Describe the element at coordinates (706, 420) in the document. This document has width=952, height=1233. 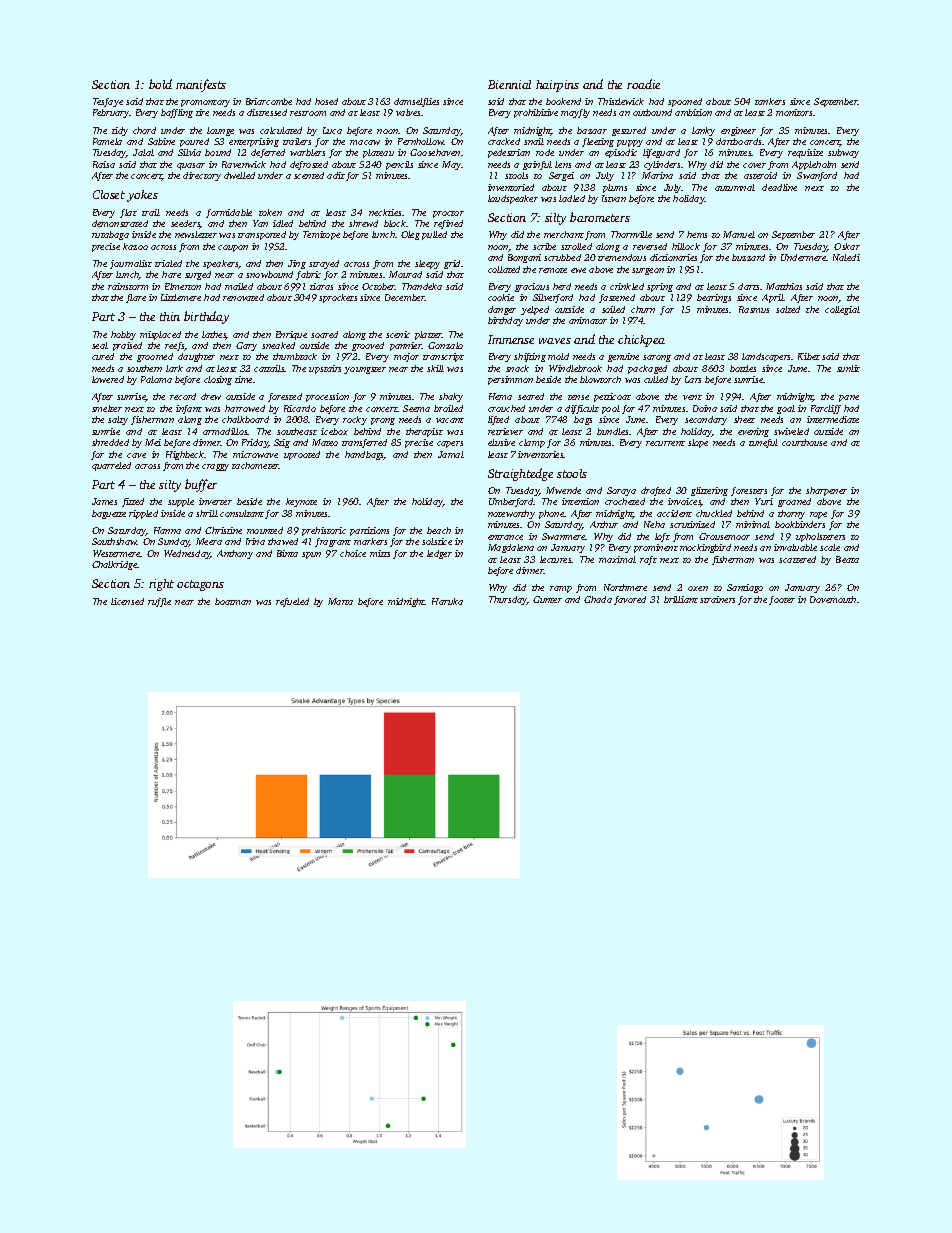
I see `secondary` at that location.
